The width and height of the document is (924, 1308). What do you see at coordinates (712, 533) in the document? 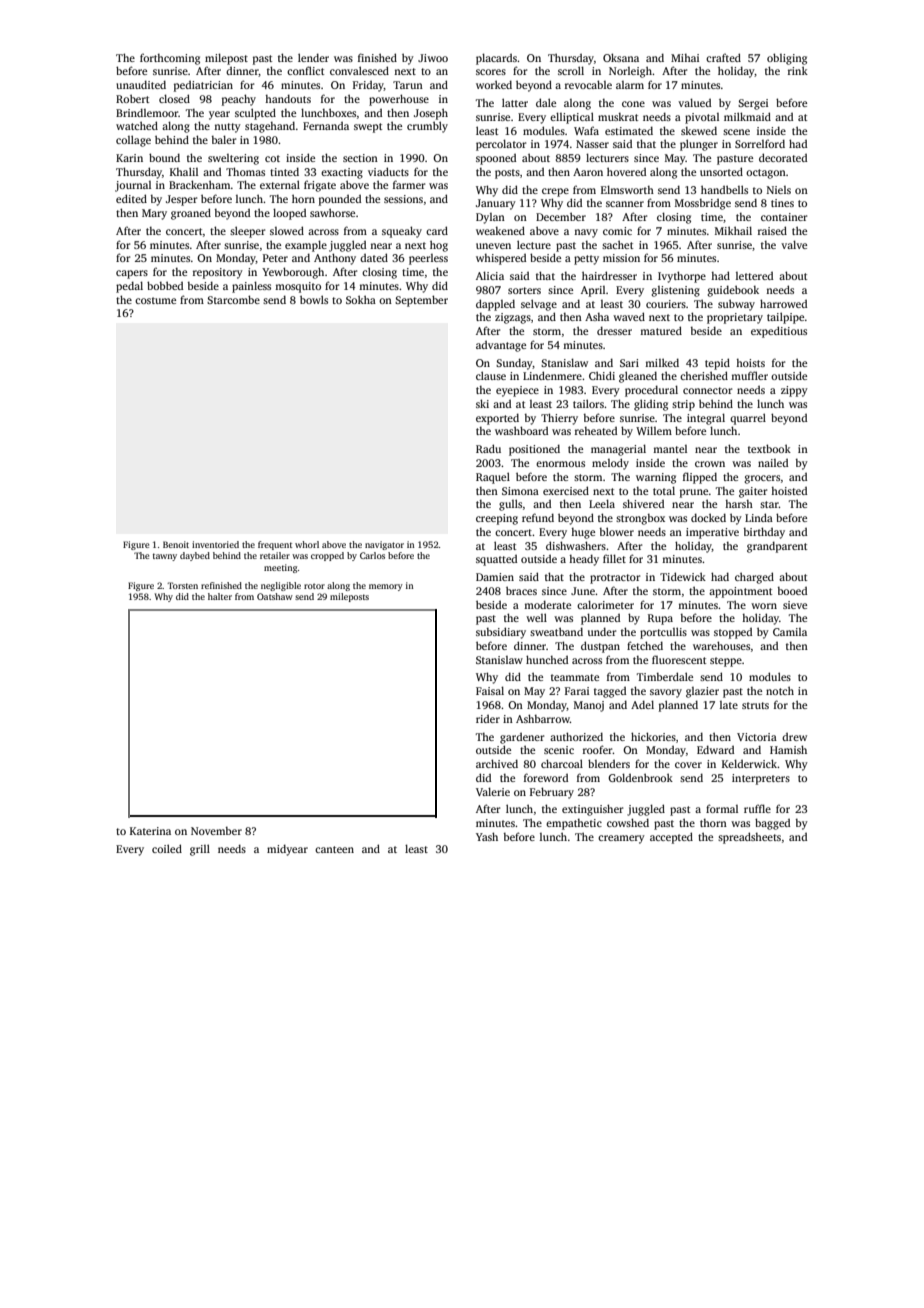
I see `imperative` at bounding box center [712, 533].
